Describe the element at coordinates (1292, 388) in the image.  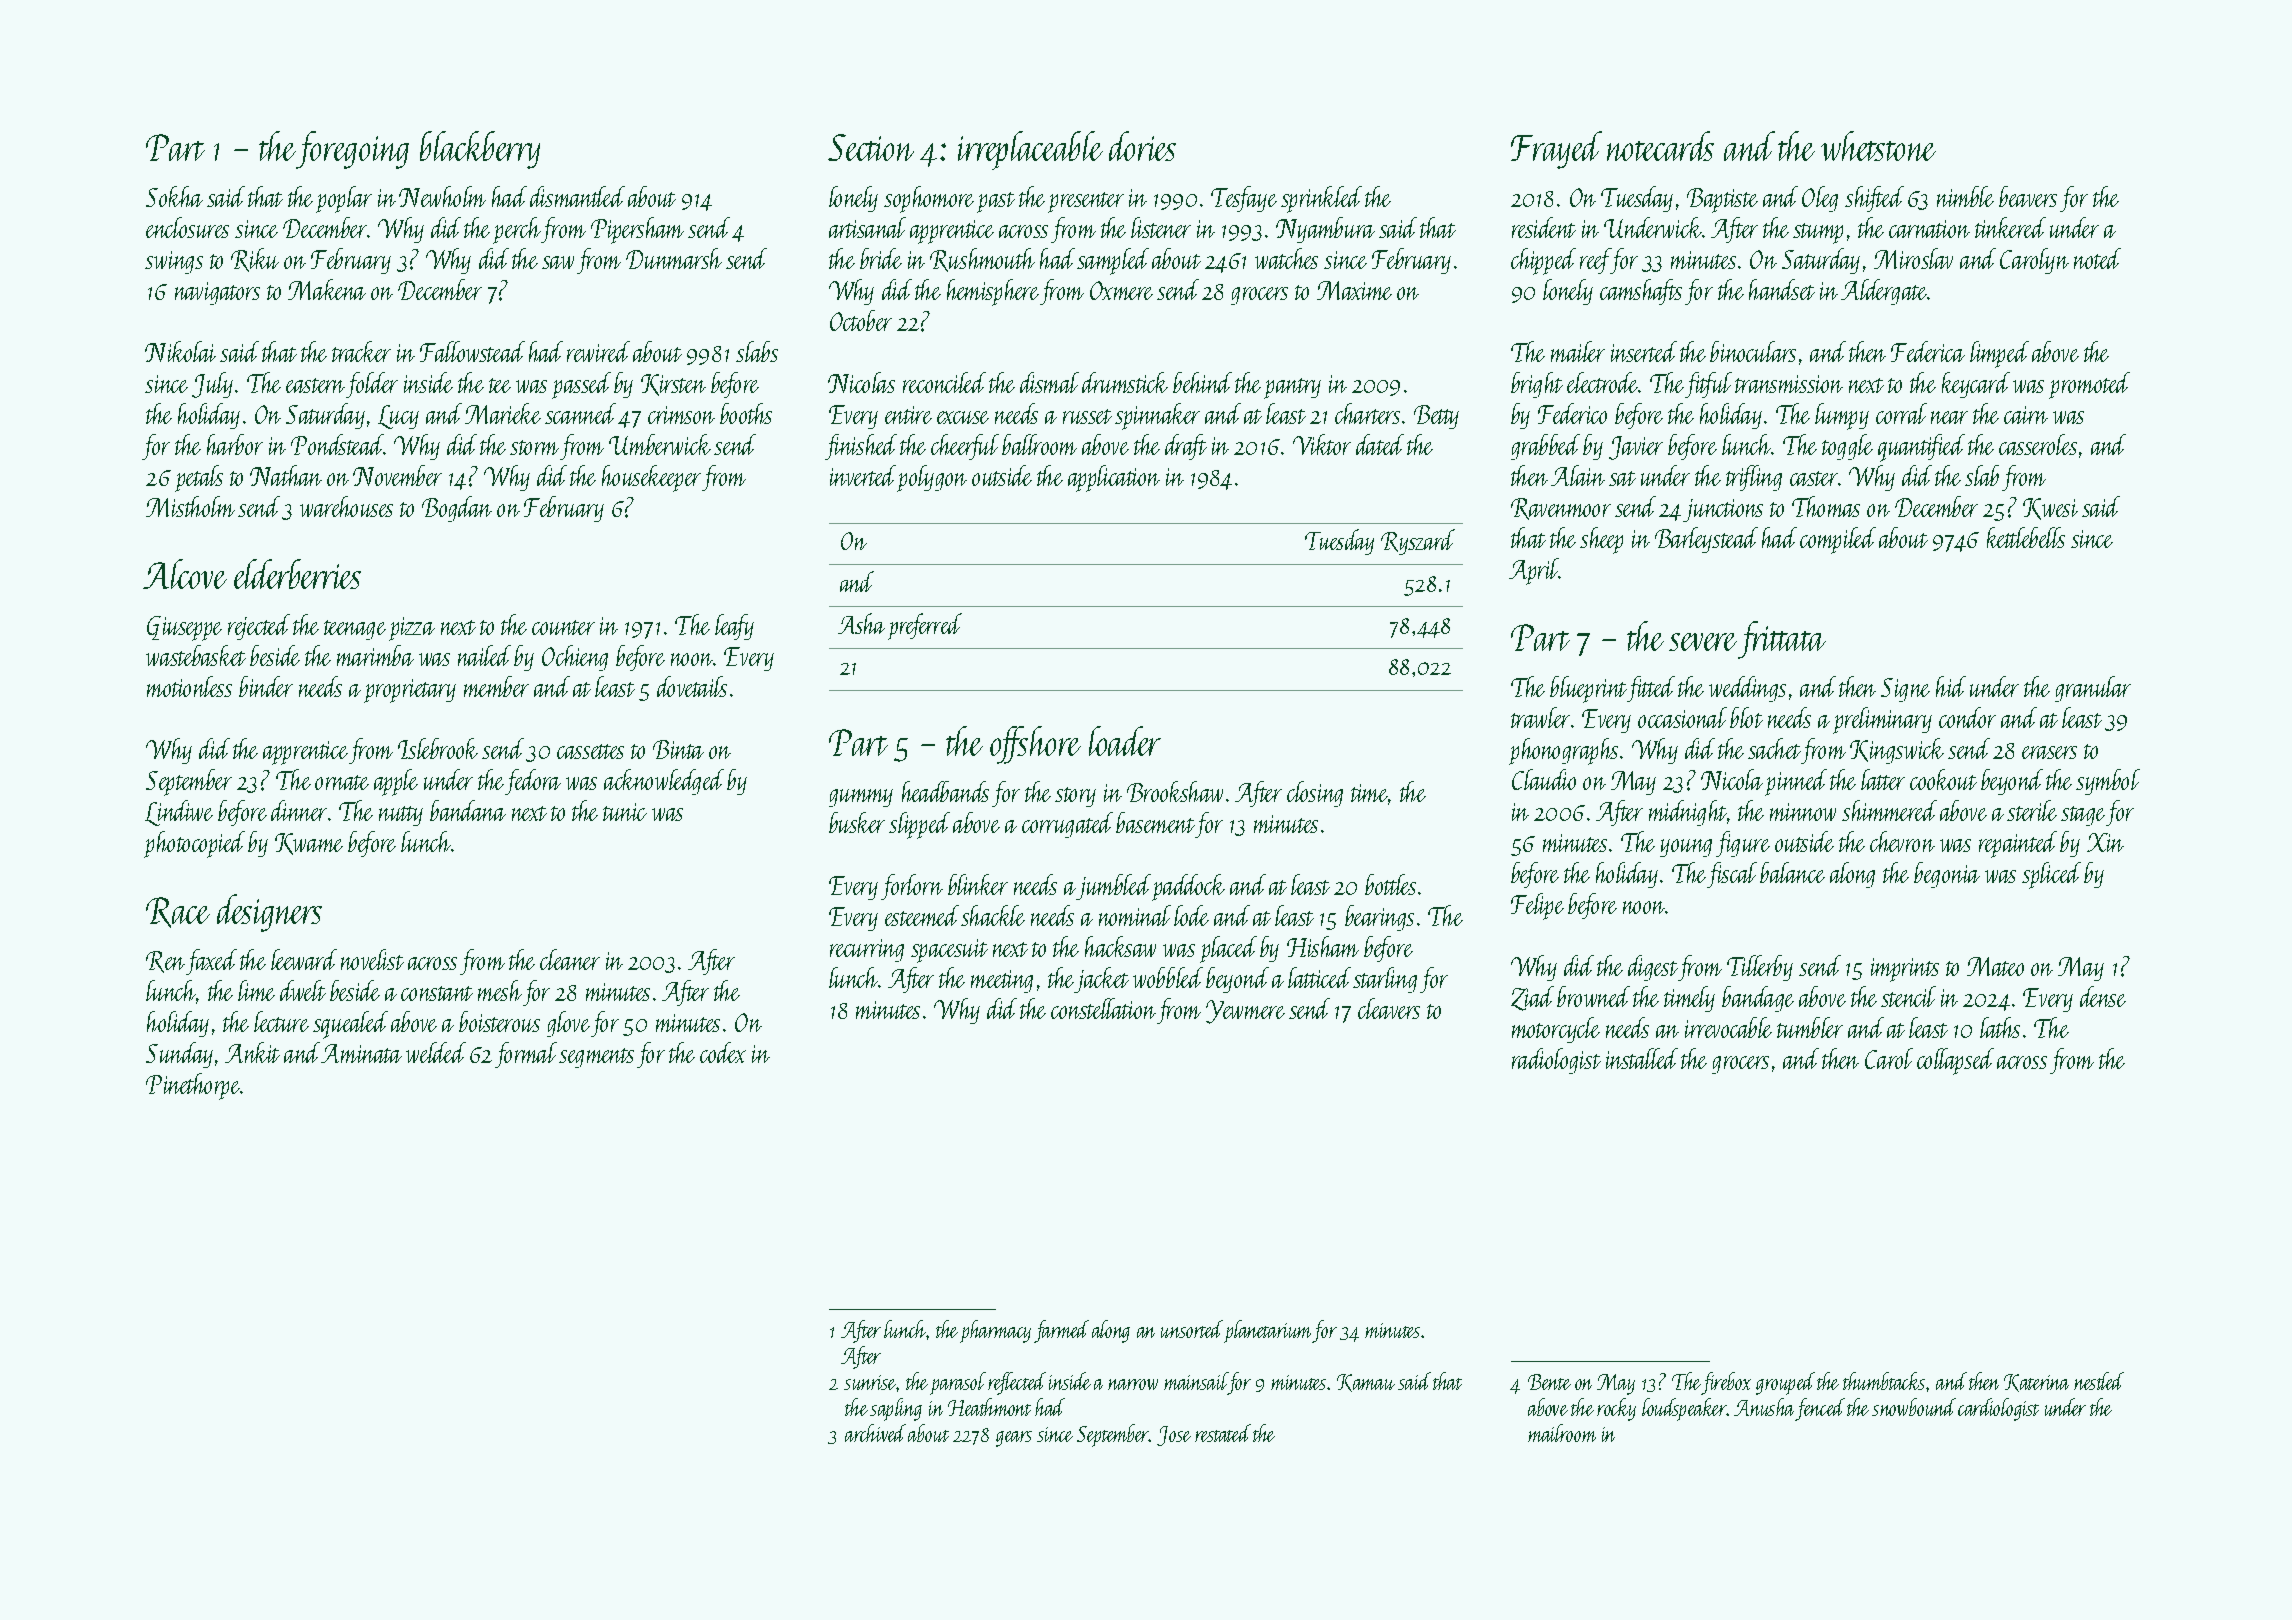
I see `pantry` at that location.
